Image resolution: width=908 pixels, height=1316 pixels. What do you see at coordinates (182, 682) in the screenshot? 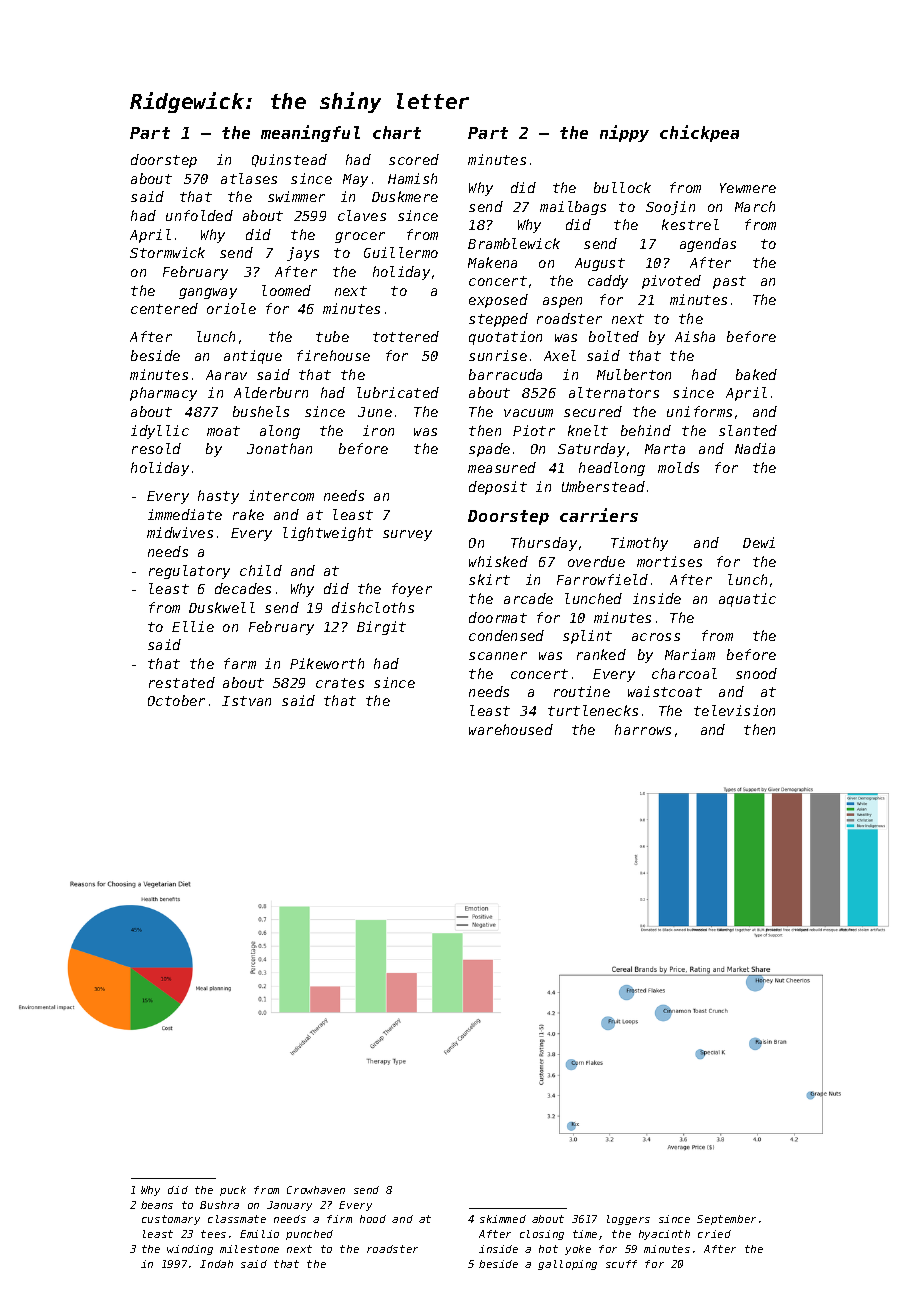
I see `restated` at bounding box center [182, 682].
